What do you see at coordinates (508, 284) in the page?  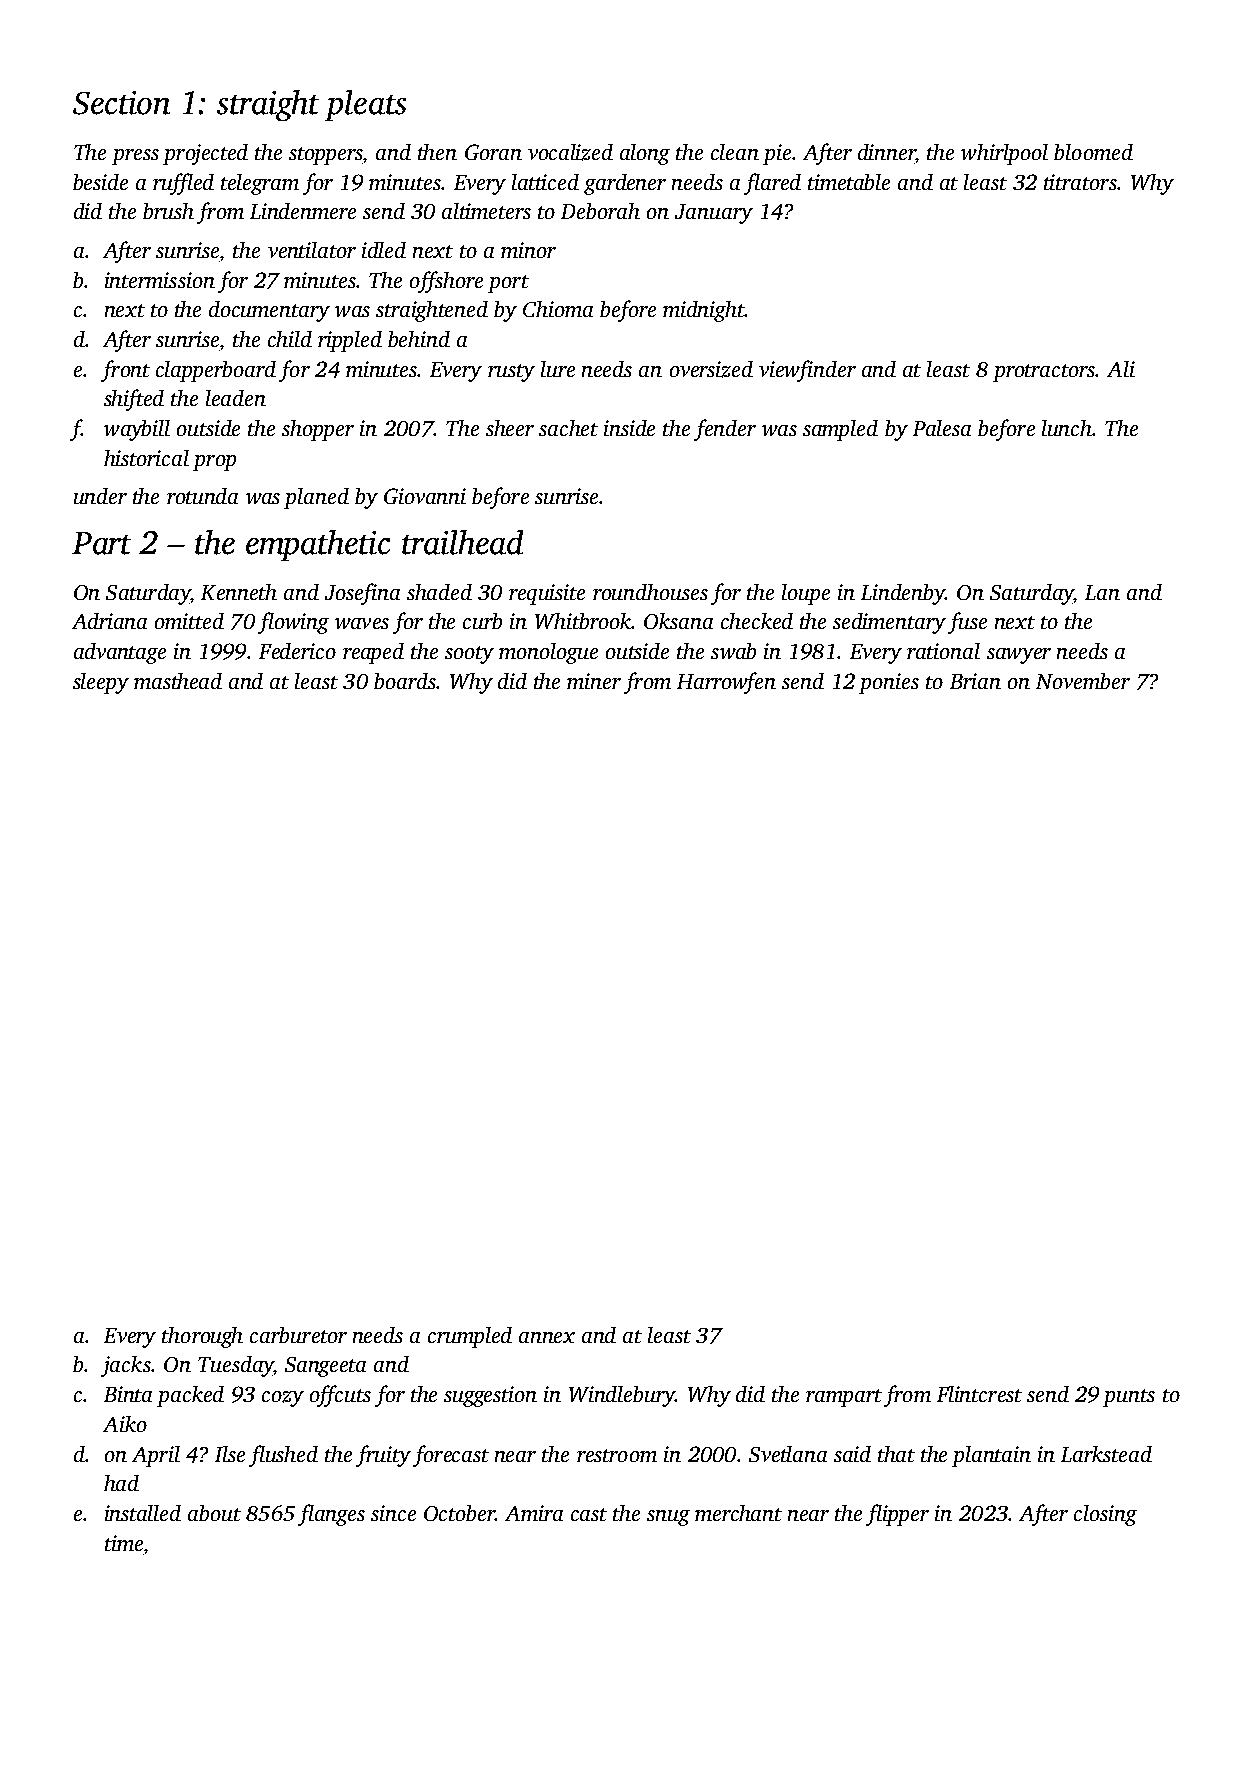 I see `port` at bounding box center [508, 284].
